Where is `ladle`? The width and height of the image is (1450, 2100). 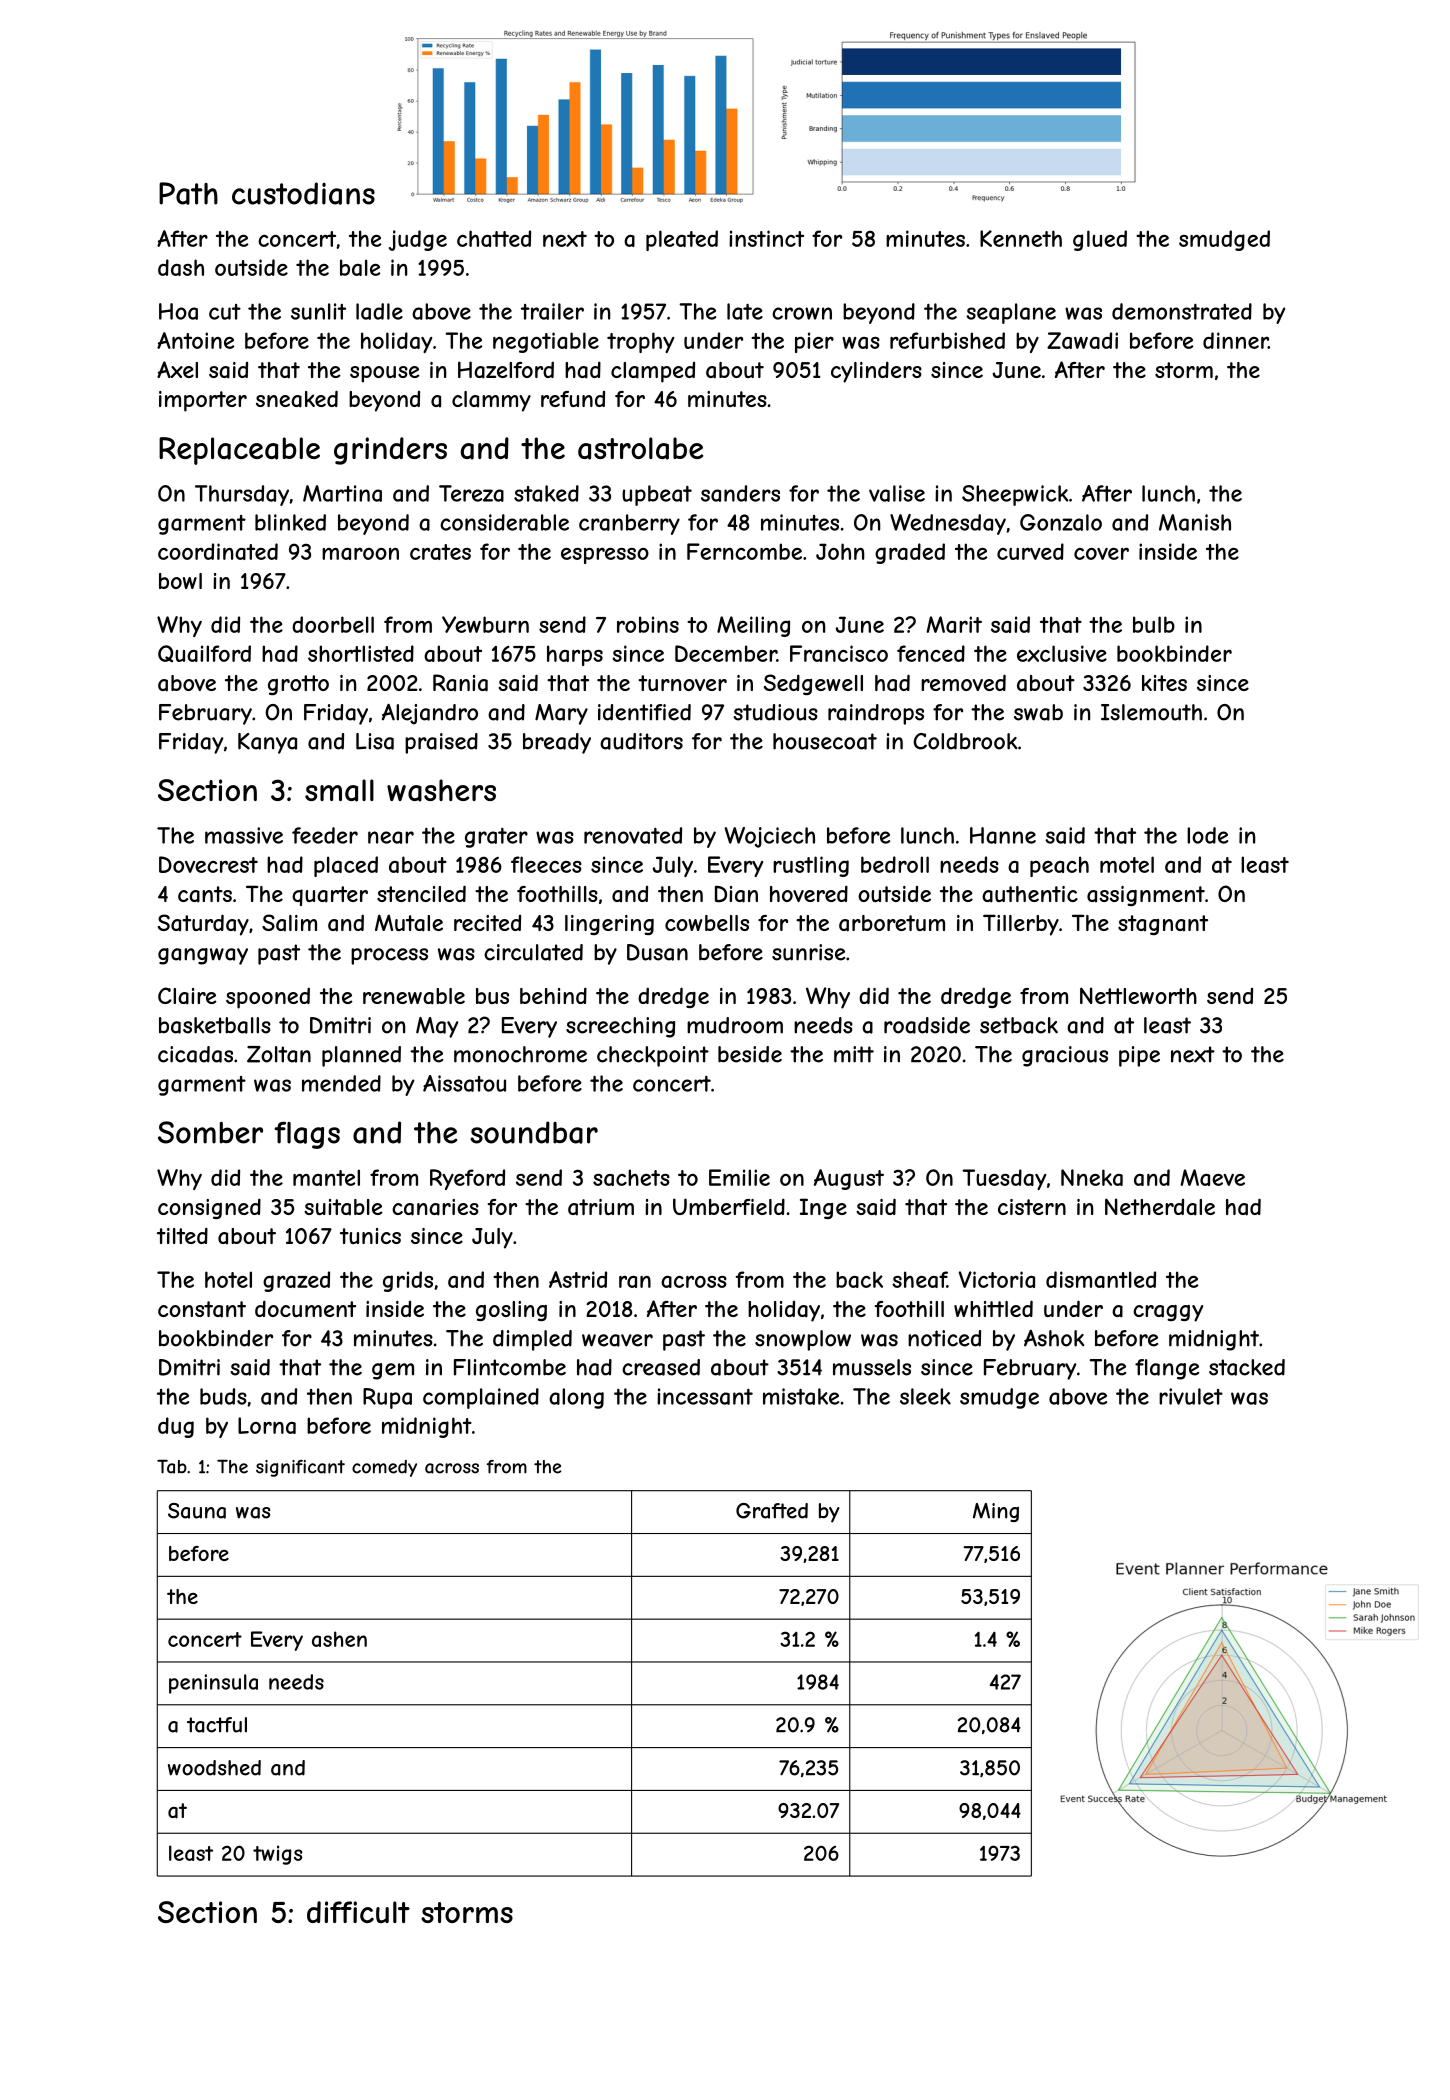
ladle is located at coordinates (379, 311).
